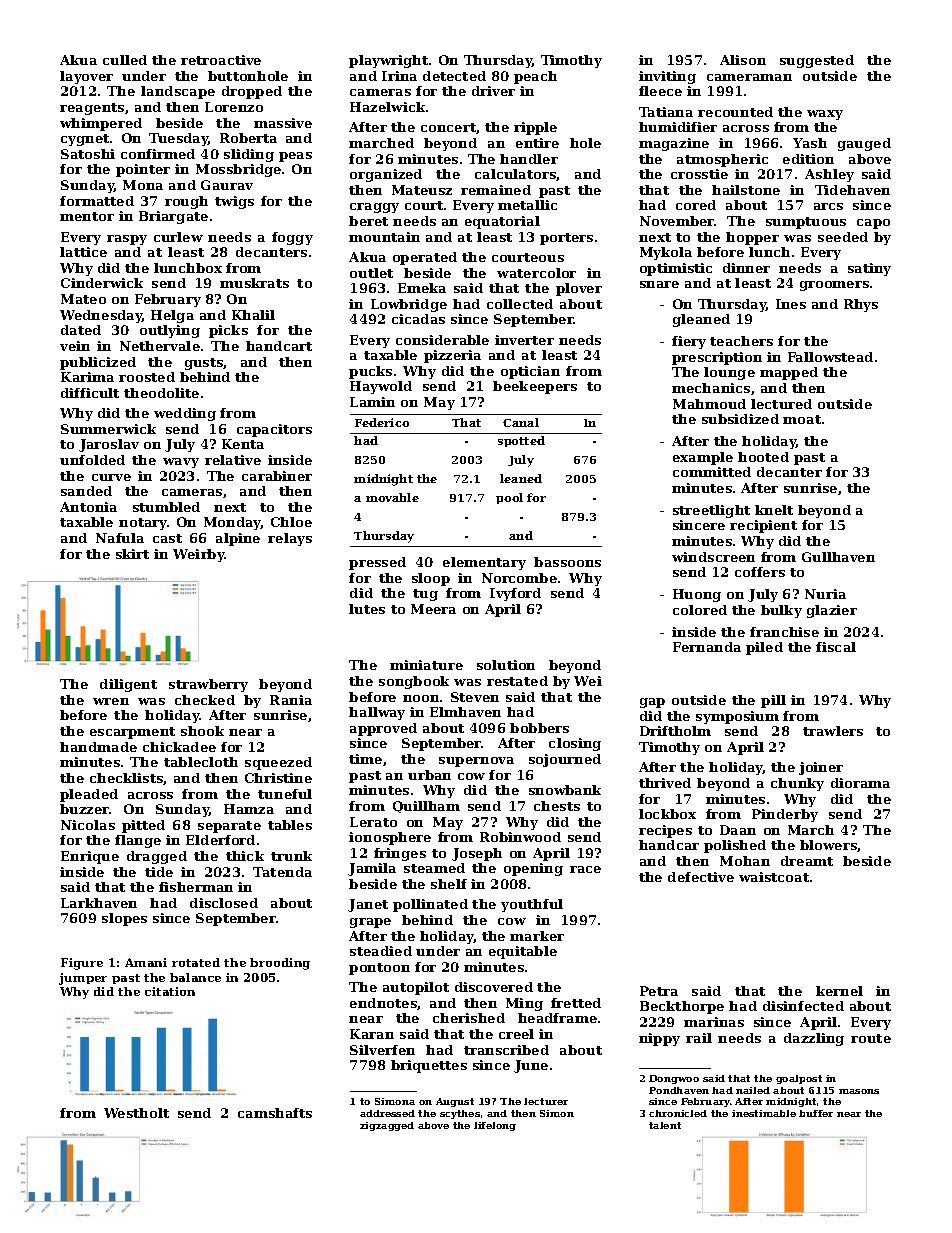 The height and width of the screenshot is (1233, 952). I want to click on culled, so click(125, 60).
